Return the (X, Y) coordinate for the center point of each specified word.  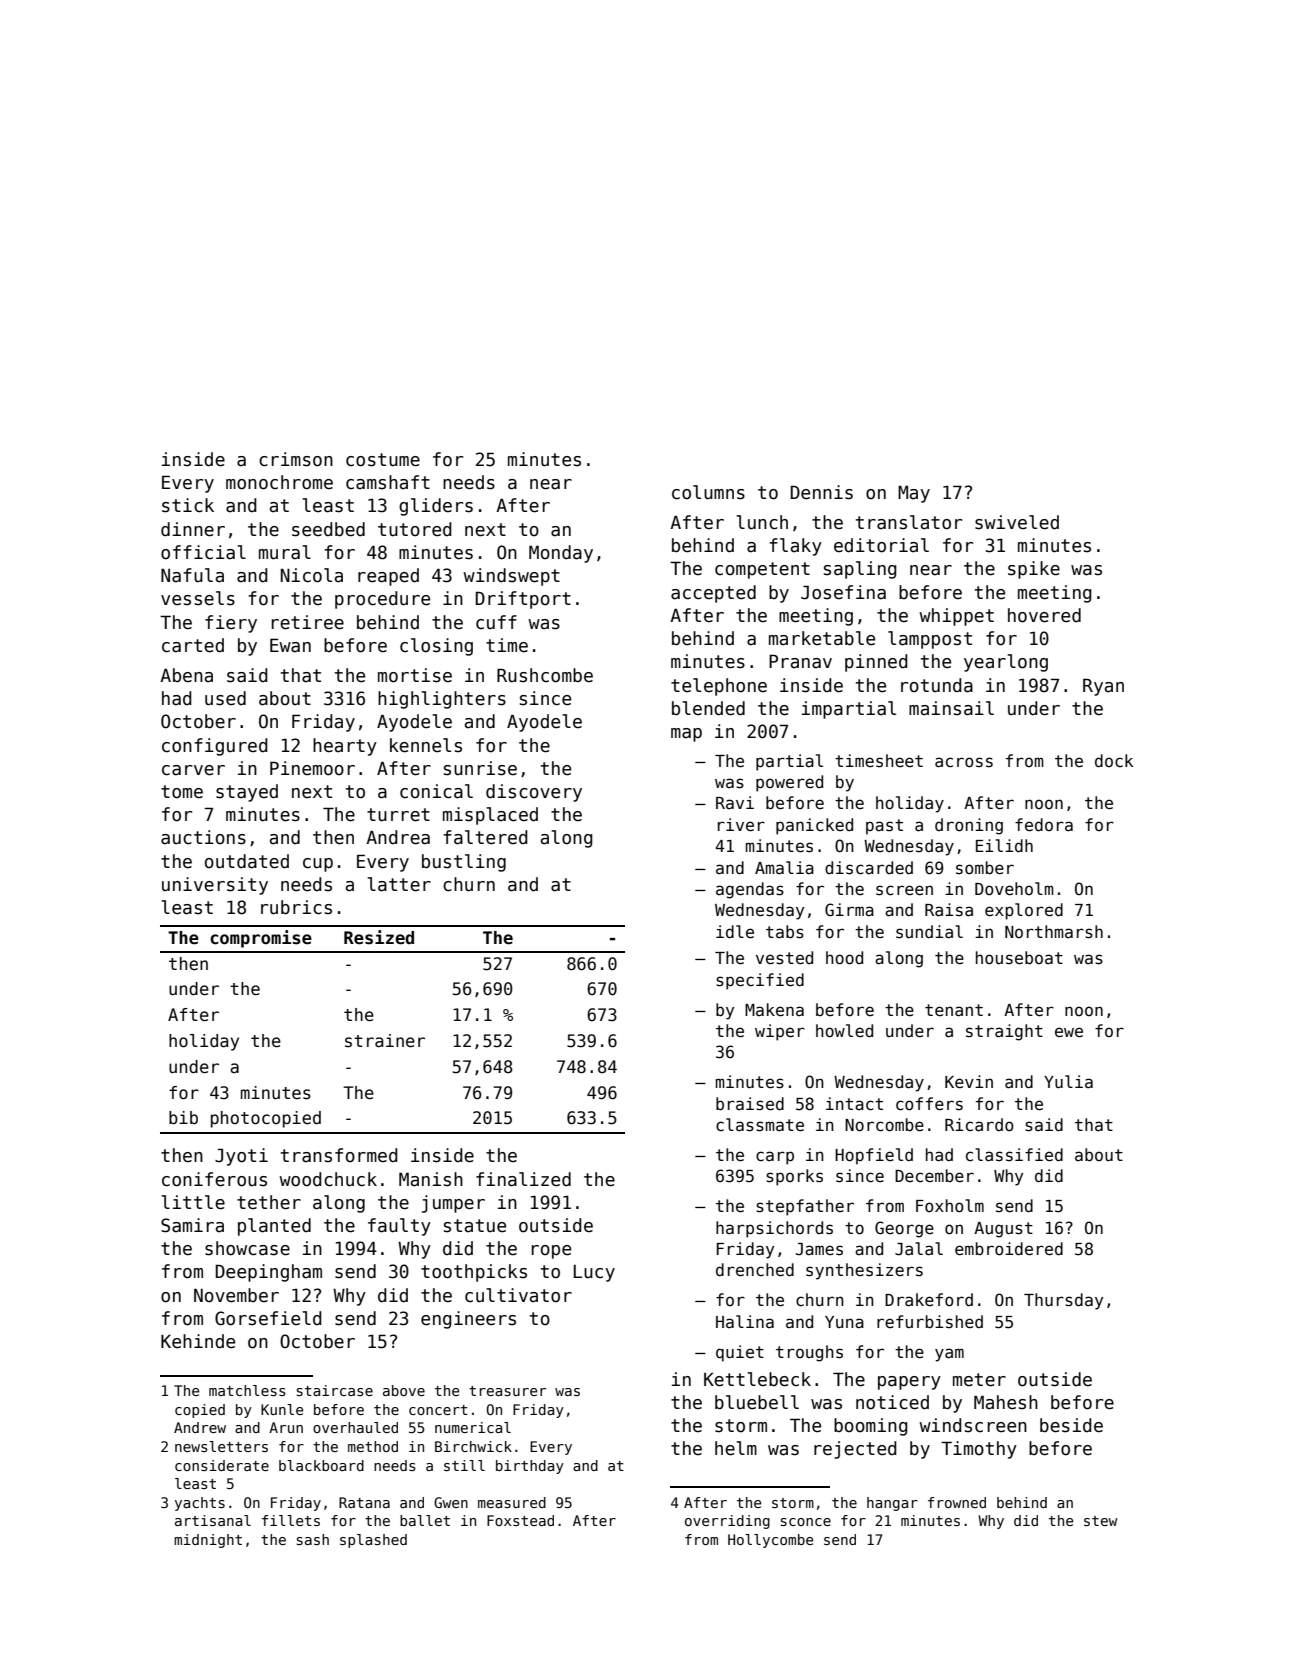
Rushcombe (545, 675)
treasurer (507, 1391)
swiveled (1017, 522)
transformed (339, 1155)
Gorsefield (268, 1318)
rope (551, 1252)
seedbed (328, 529)
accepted (713, 594)
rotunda (937, 685)
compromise (261, 939)
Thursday (1063, 1301)
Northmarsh (1054, 932)
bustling (464, 863)
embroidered (1009, 1249)
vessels (198, 598)
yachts (200, 1504)
